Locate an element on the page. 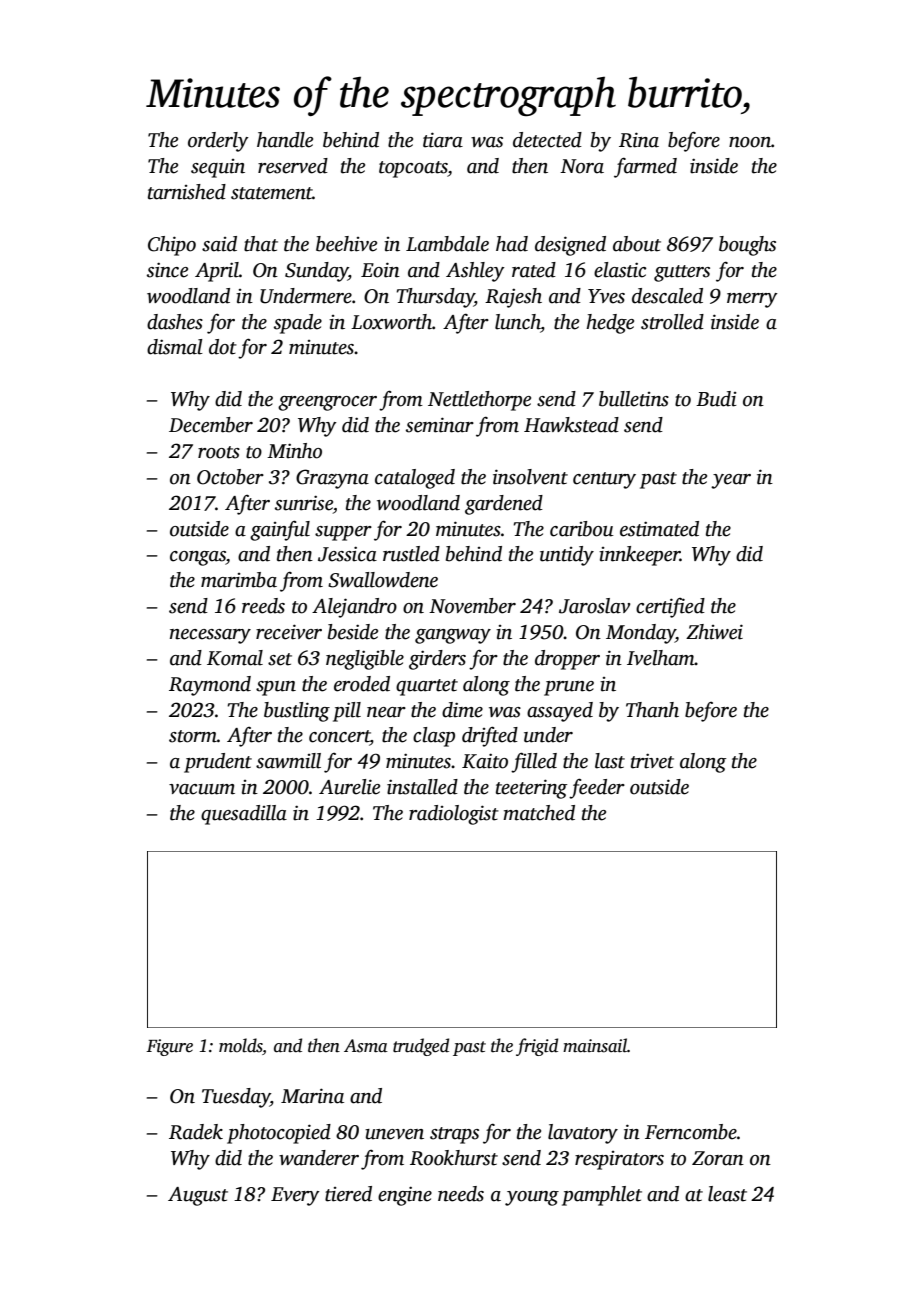 The image size is (924, 1311). noon is located at coordinates (750, 142).
